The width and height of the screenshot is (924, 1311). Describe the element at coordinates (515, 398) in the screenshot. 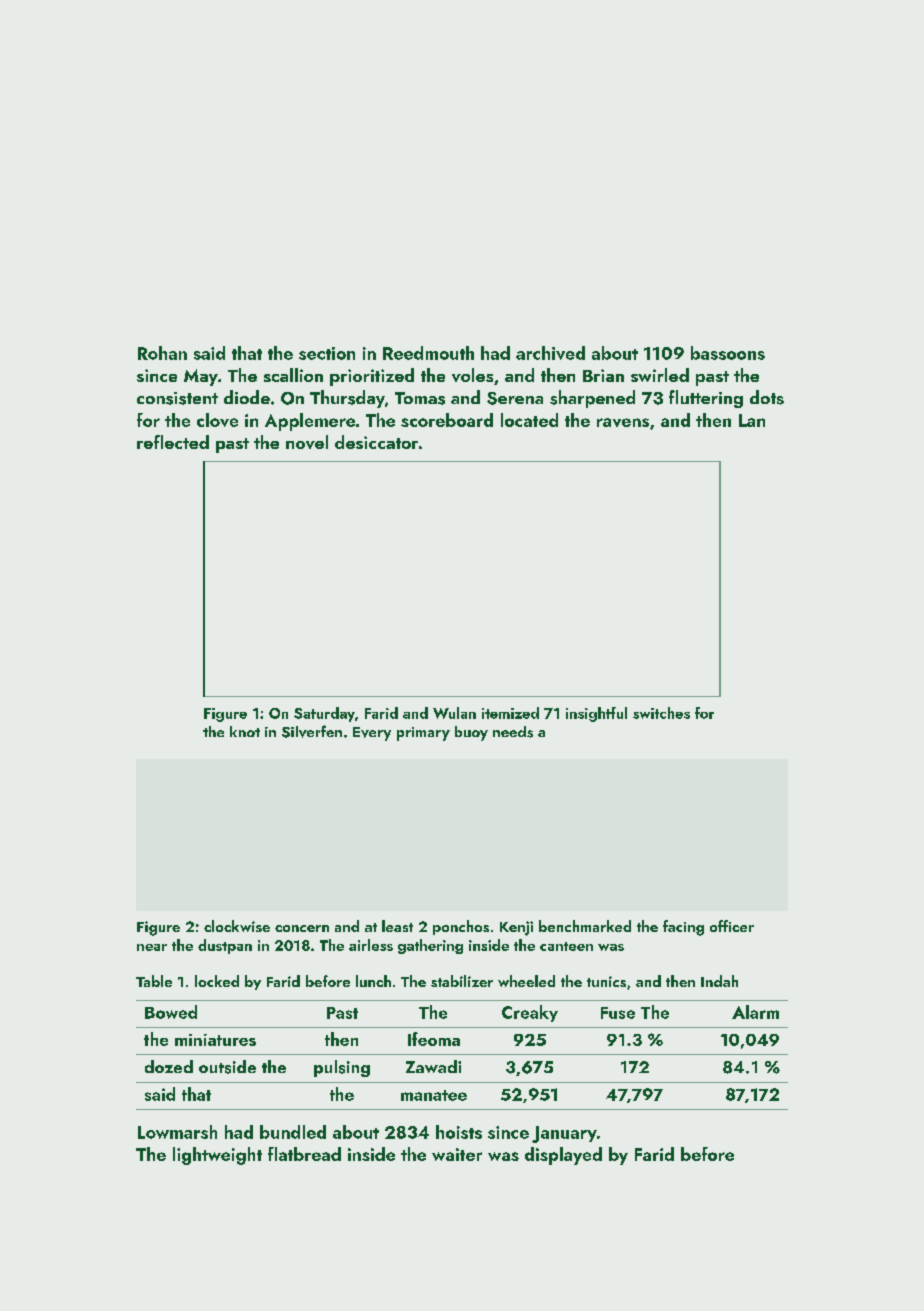

I see `Serena` at that location.
